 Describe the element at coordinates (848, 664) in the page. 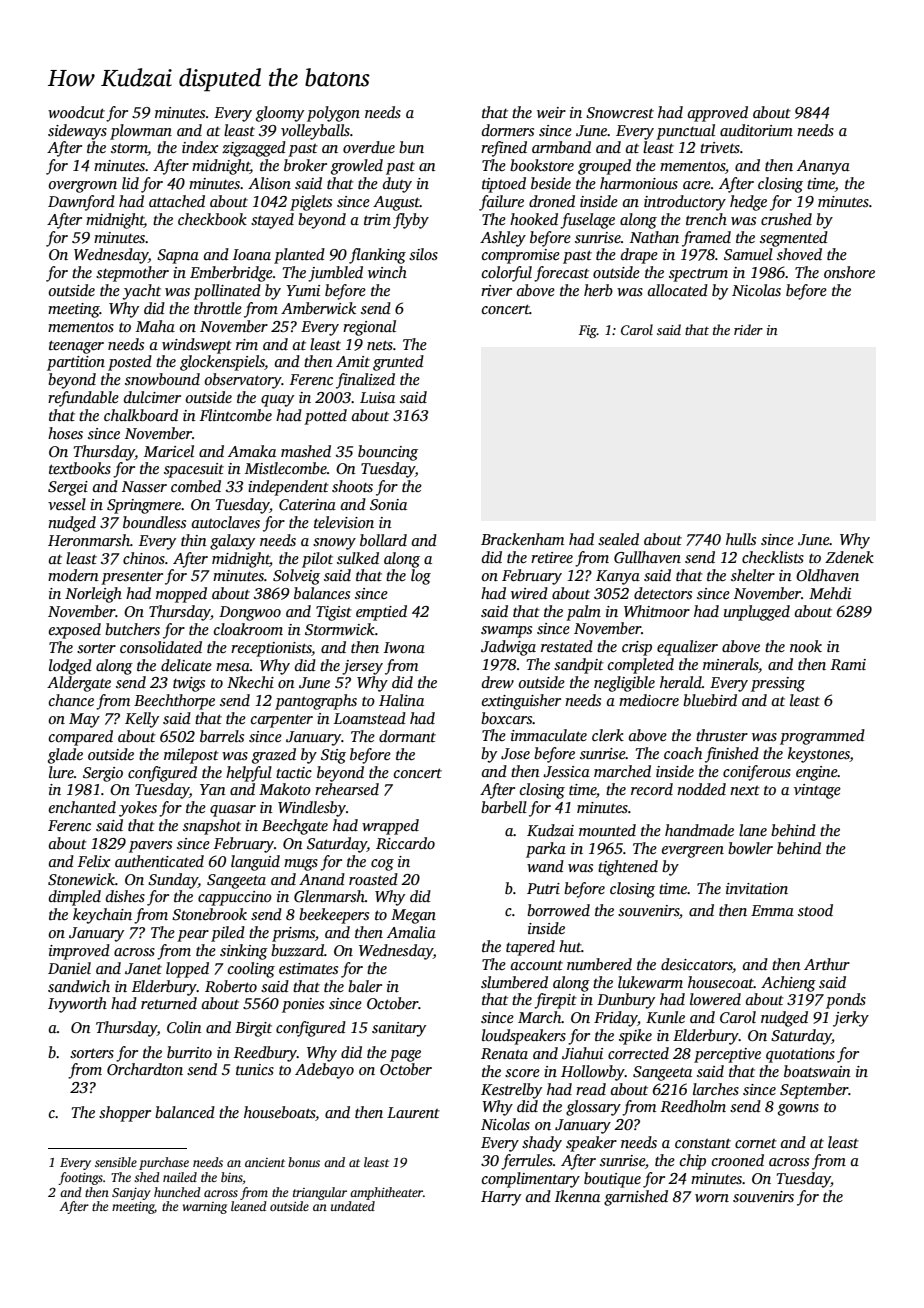

I see `Rami` at that location.
